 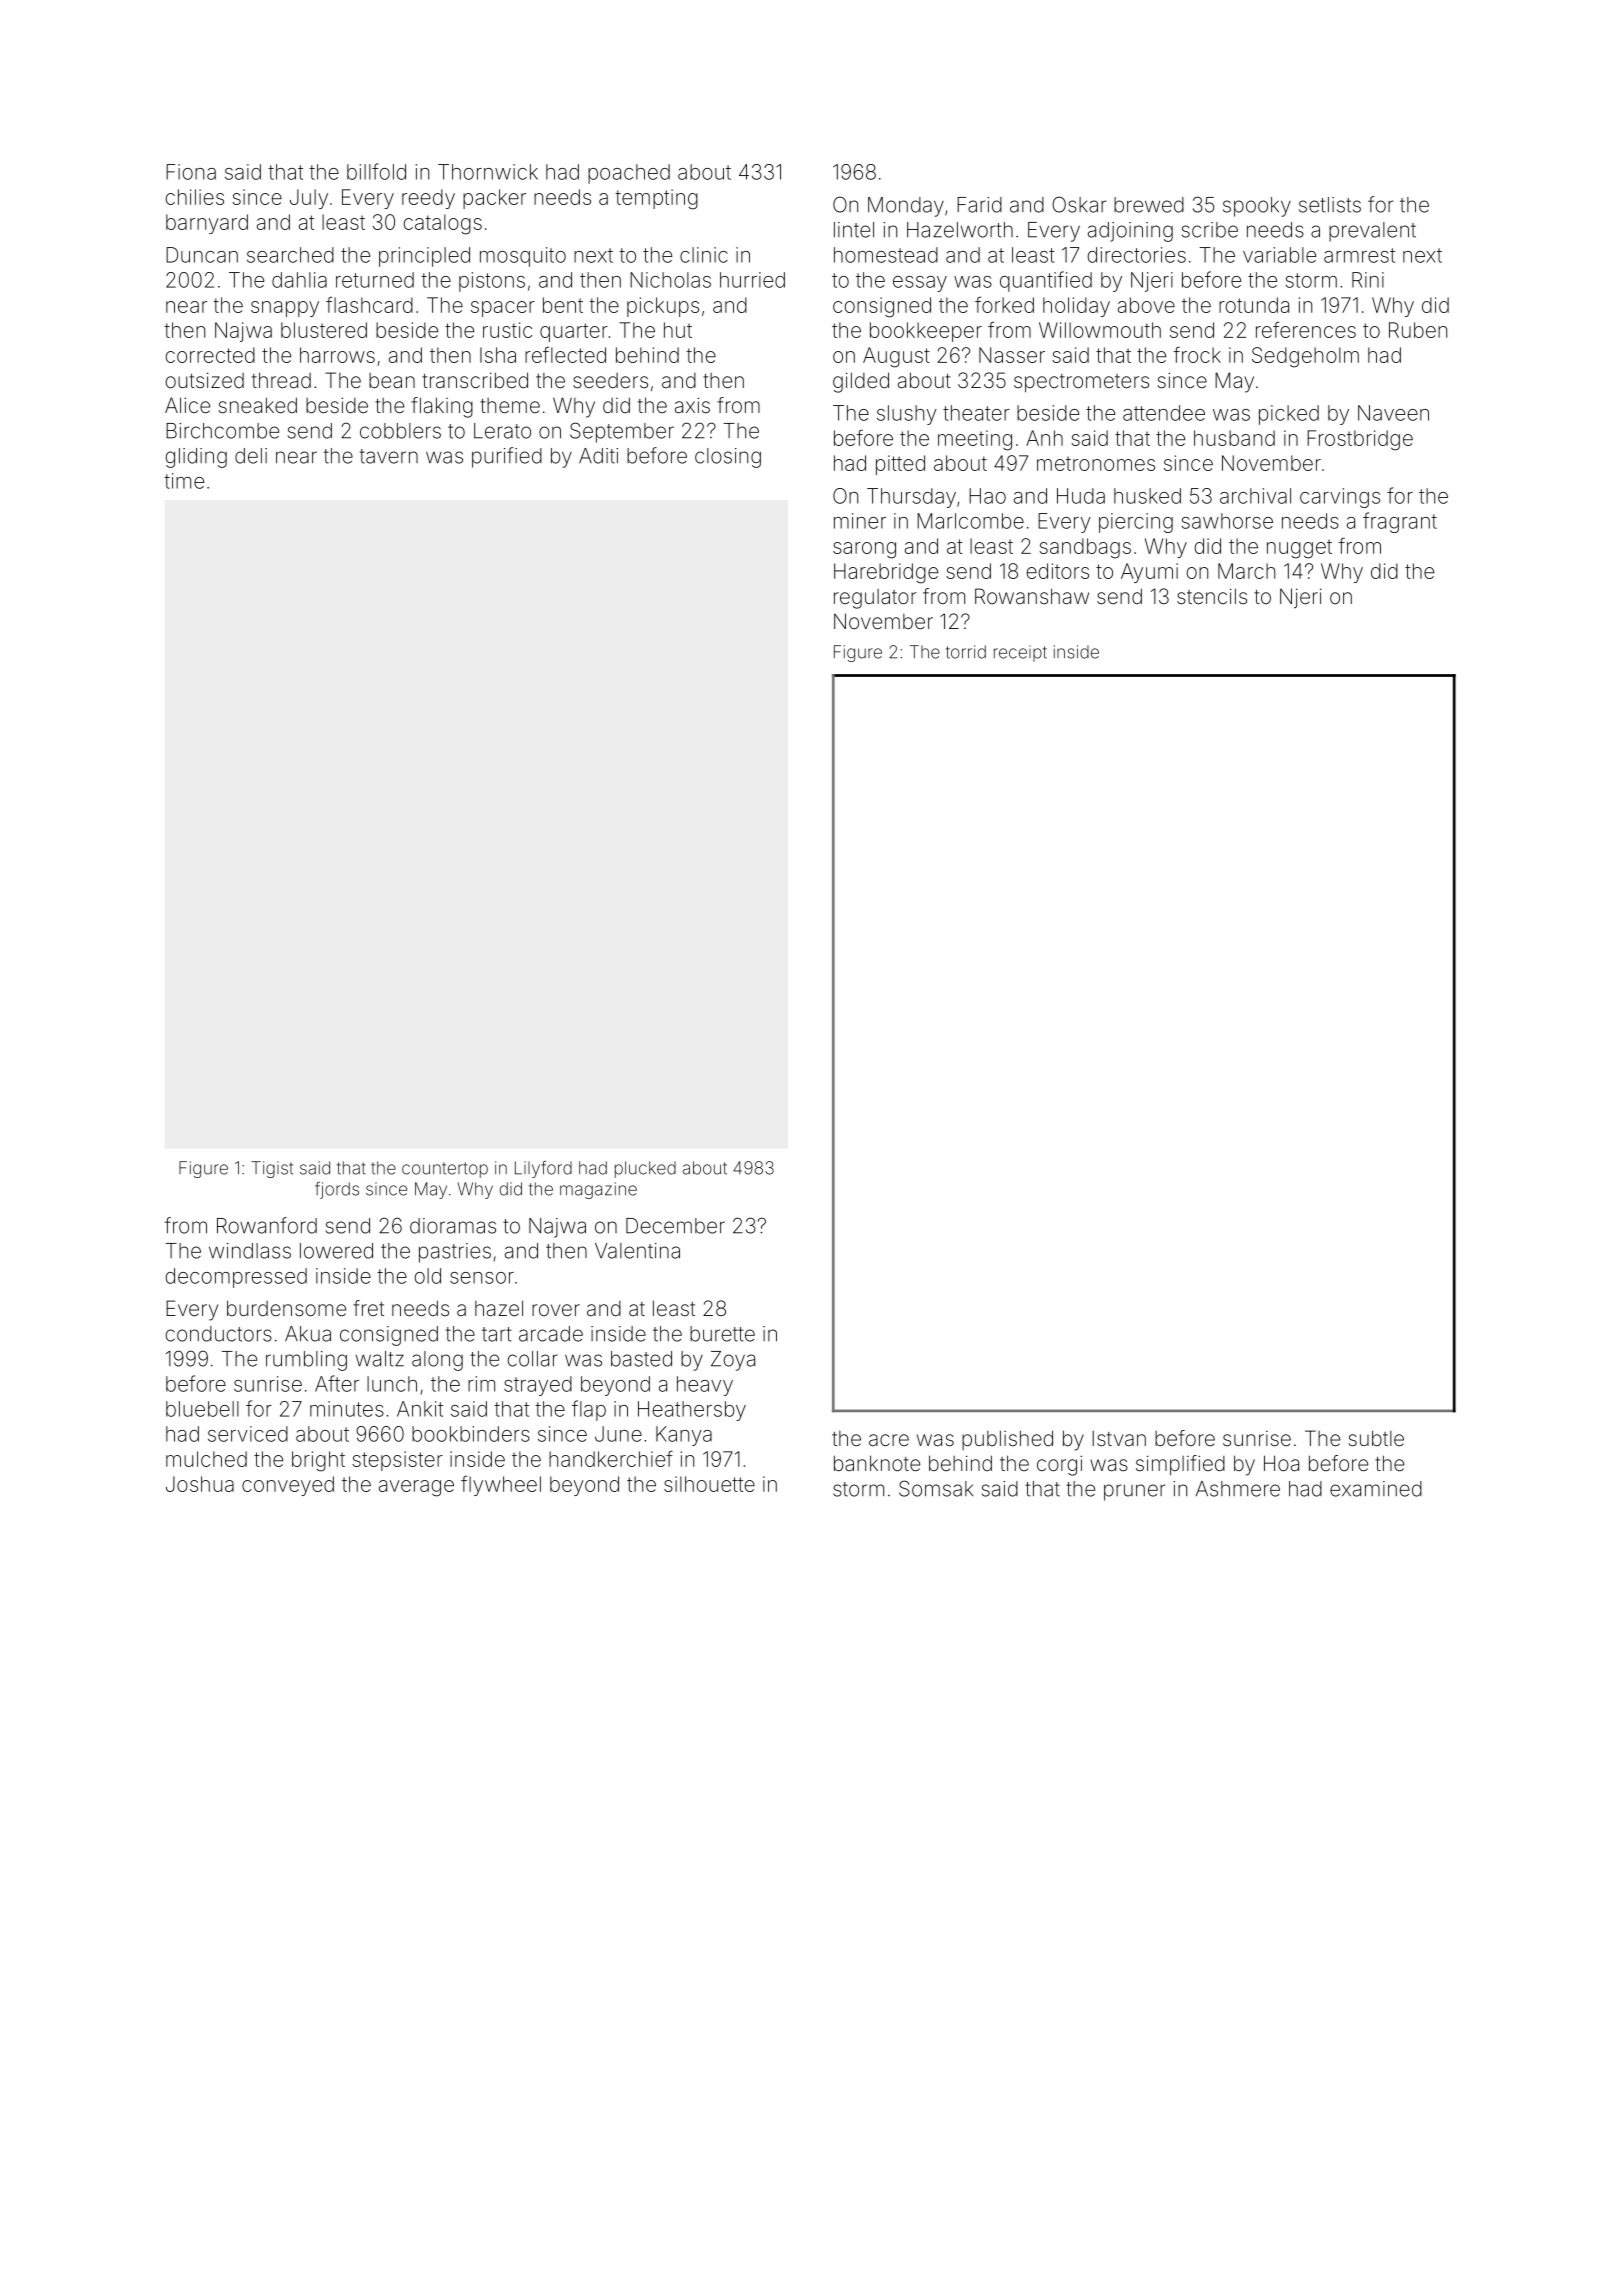 I want to click on countertop, so click(x=445, y=1170).
